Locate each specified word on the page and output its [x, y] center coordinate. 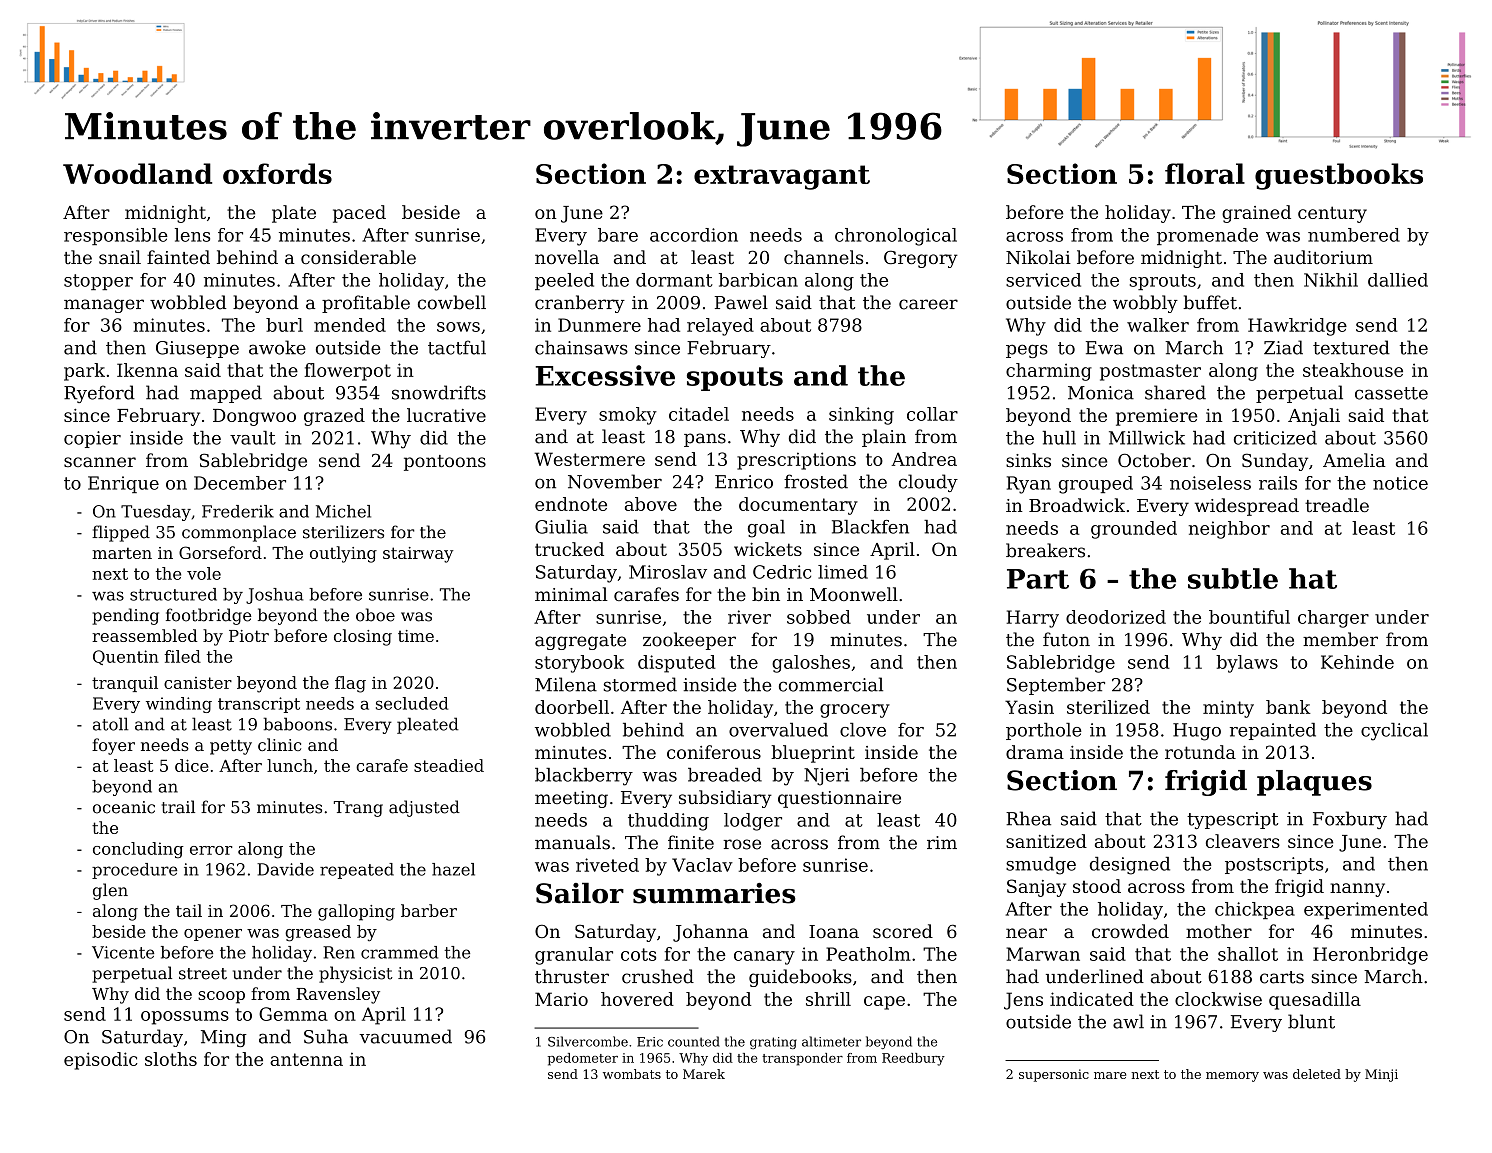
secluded [412, 703]
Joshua [274, 596]
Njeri [826, 777]
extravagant [782, 177]
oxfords [277, 173]
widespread [1247, 507]
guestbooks [1339, 176]
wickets [768, 549]
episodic [101, 1061]
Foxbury [1350, 820]
